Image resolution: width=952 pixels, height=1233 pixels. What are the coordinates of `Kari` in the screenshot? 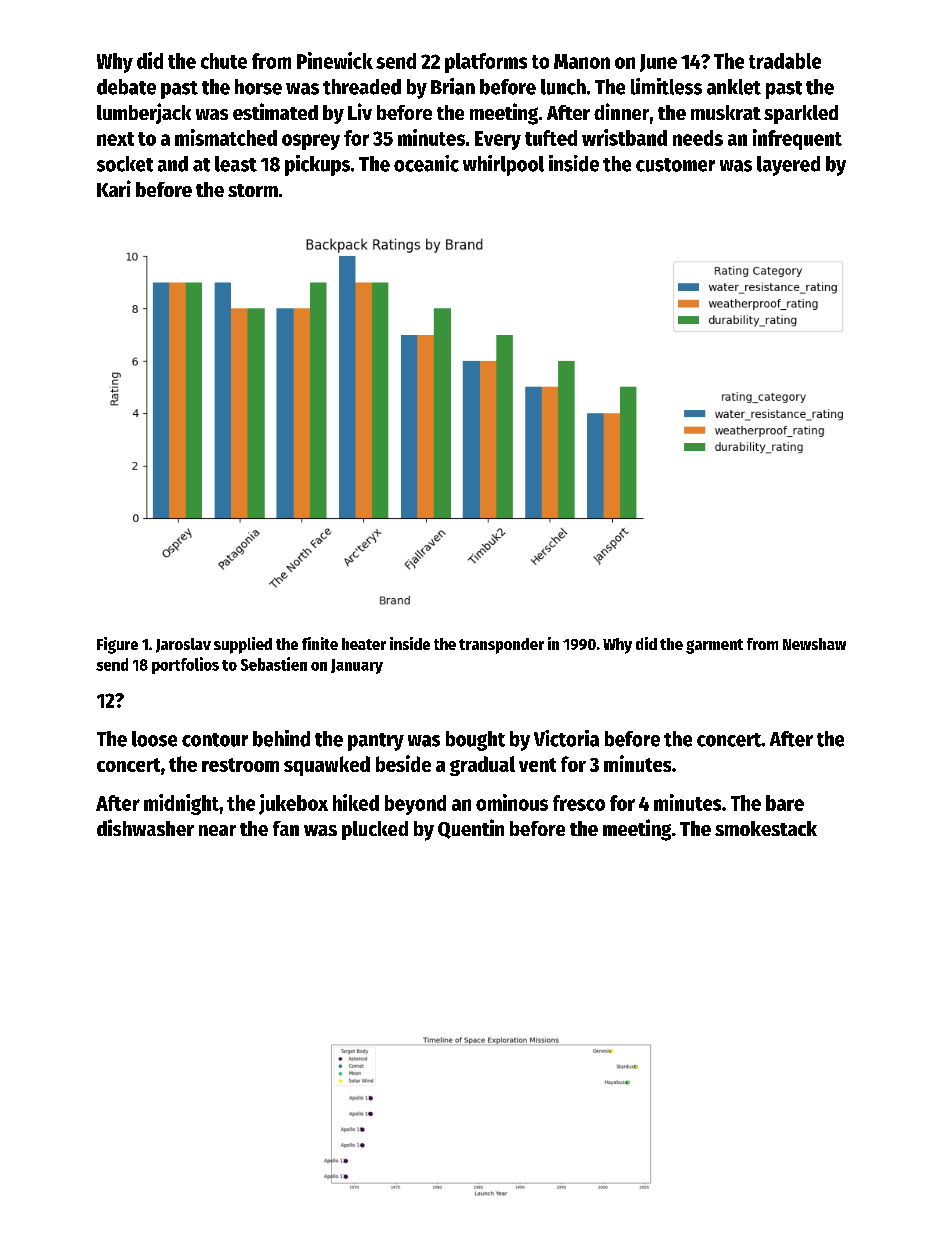 It's located at (114, 188).
